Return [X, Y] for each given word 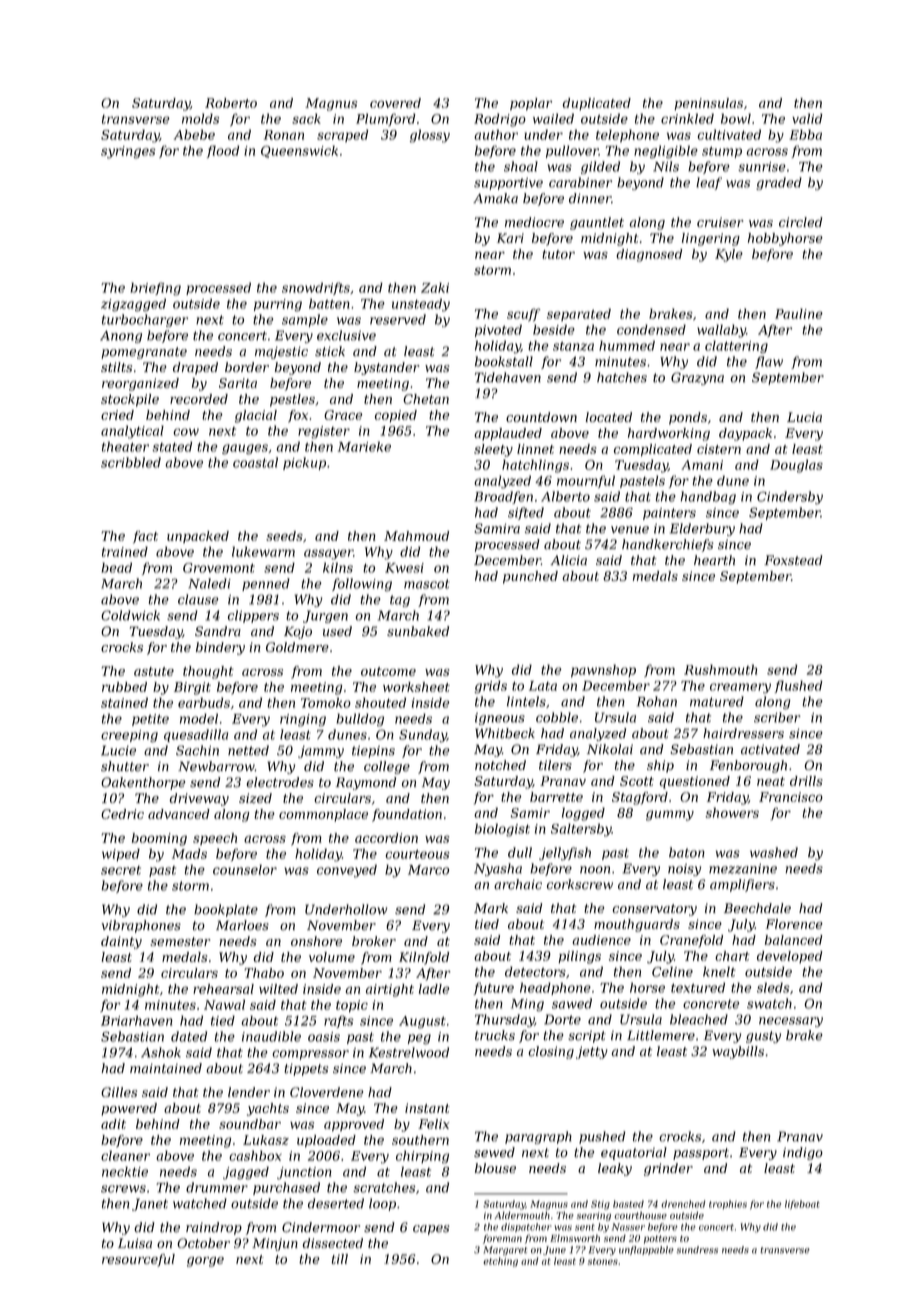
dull [520, 852]
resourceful [138, 1260]
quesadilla [196, 735]
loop [382, 1204]
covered [395, 103]
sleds [773, 987]
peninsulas [708, 104]
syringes [128, 152]
